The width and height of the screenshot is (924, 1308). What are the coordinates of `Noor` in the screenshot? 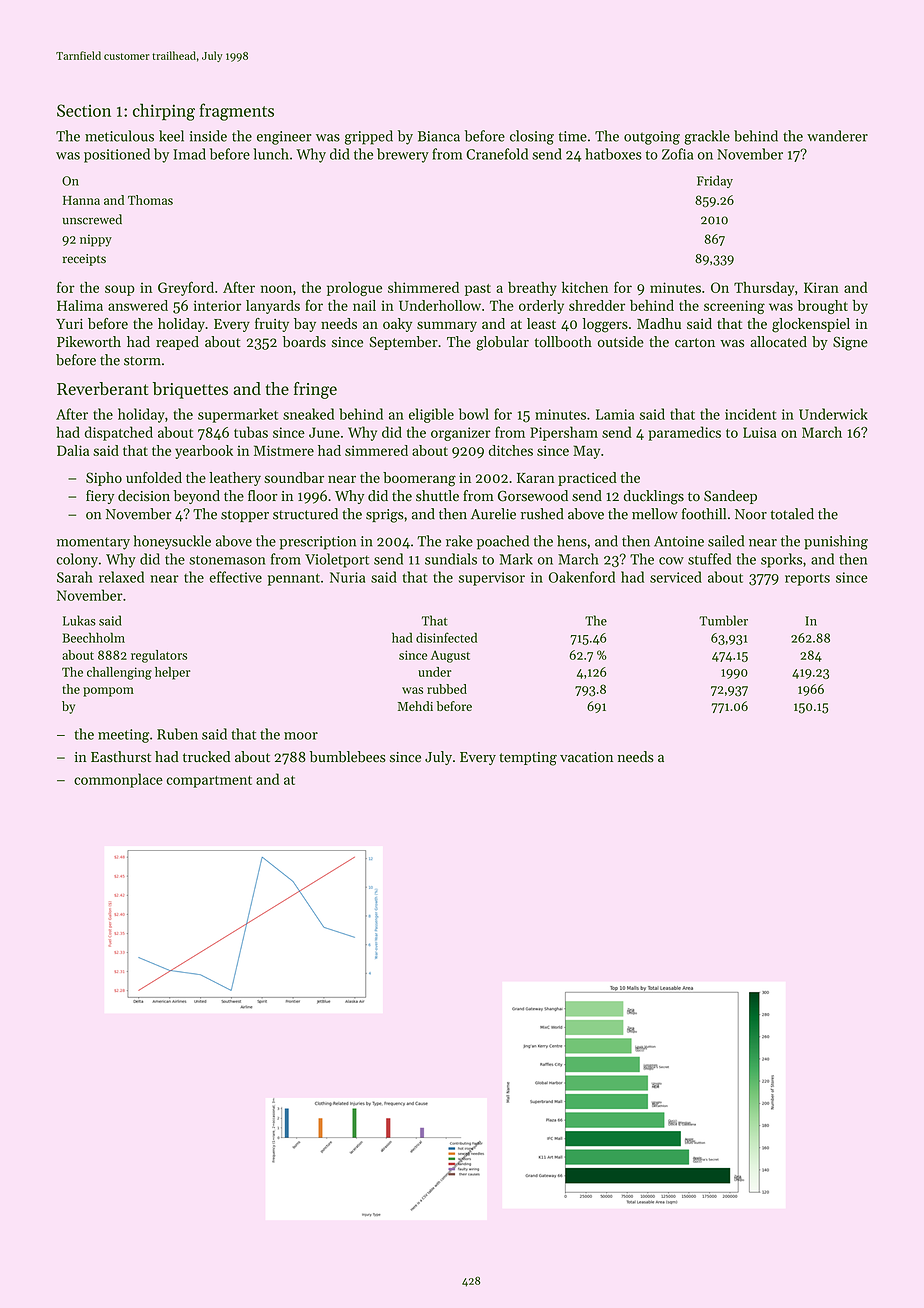 It's located at (751, 514).
